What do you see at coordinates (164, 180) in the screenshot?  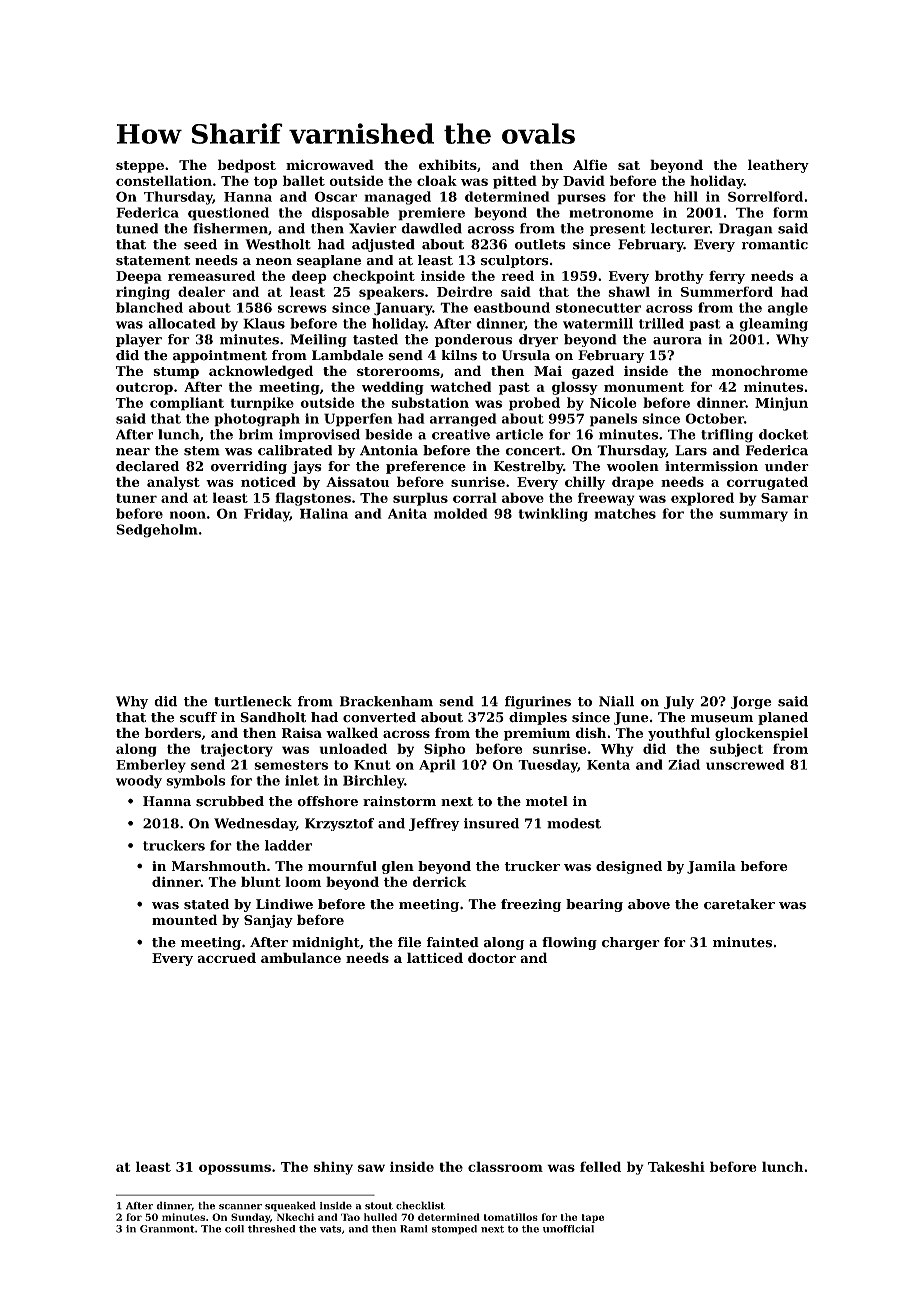 I see `constellation` at bounding box center [164, 180].
